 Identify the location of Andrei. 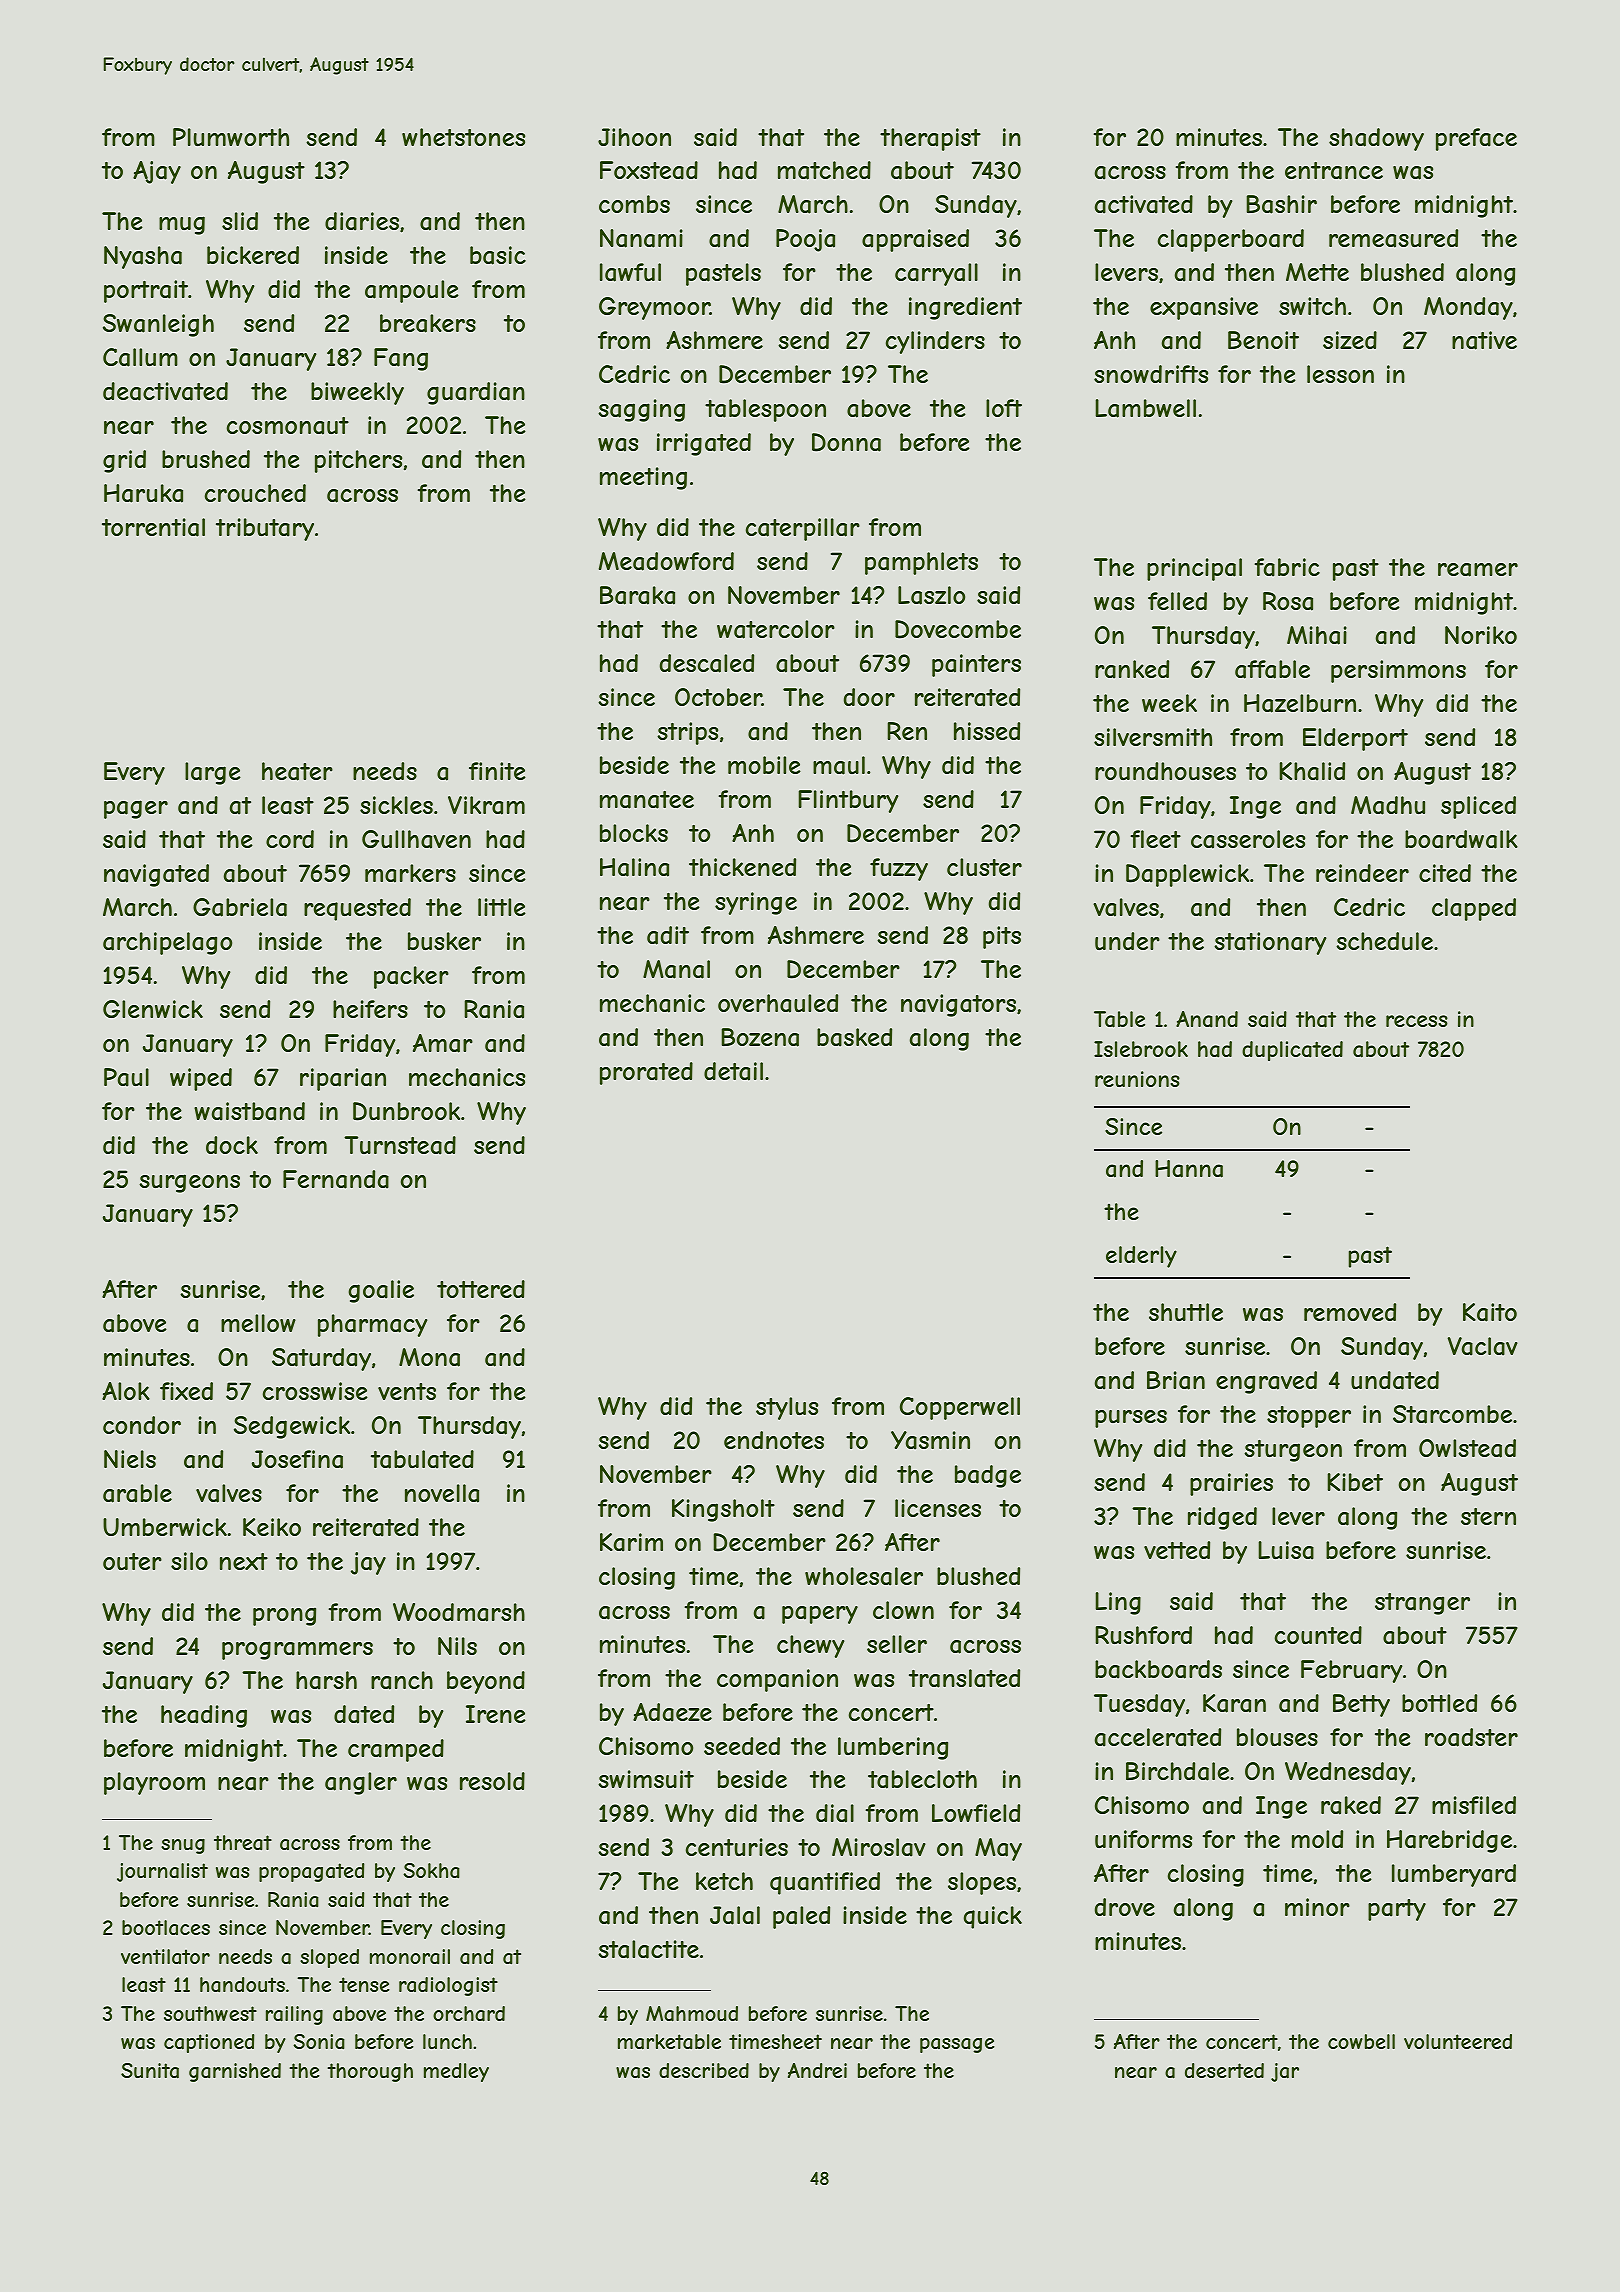
(817, 2070).
